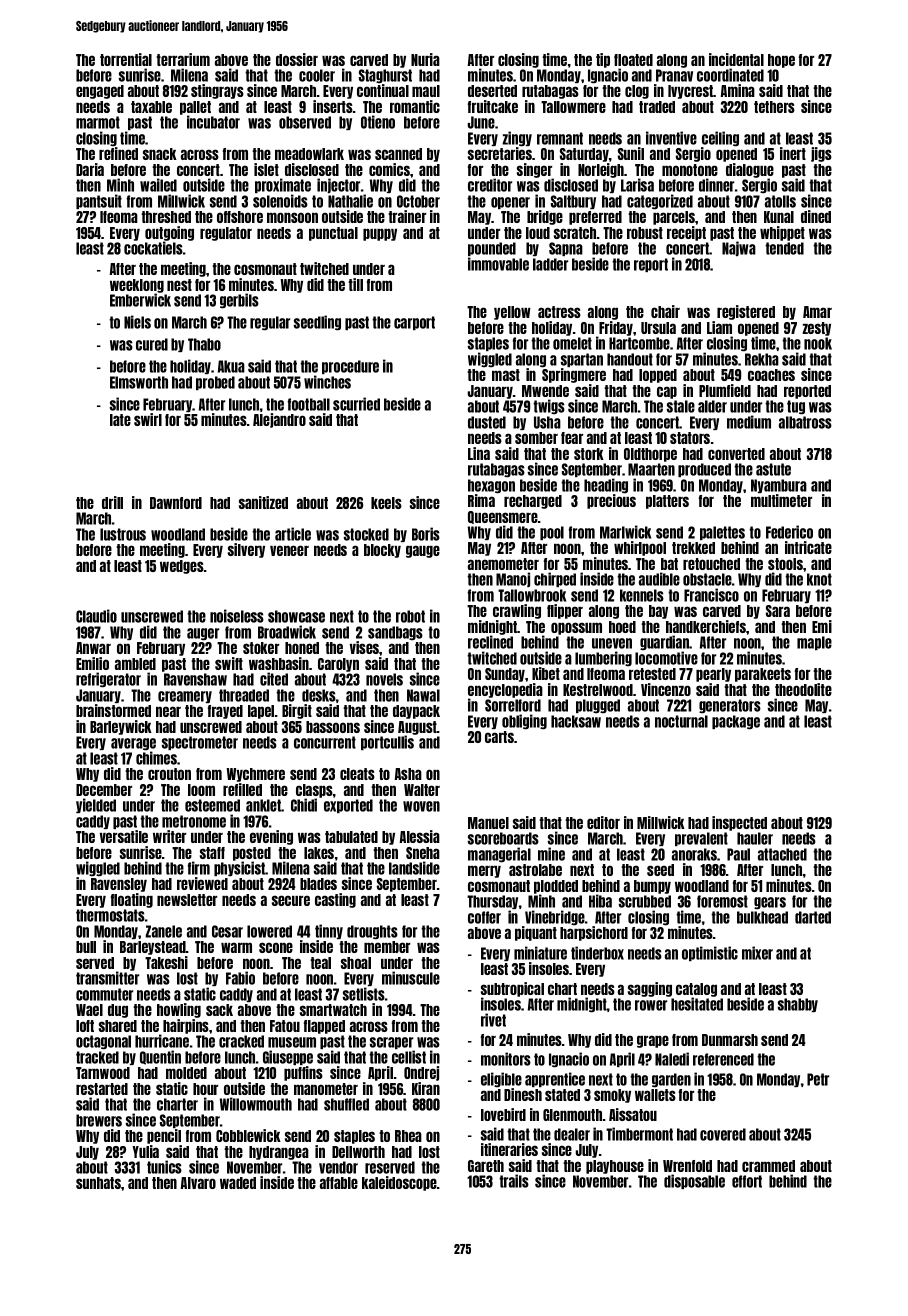 This screenshot has width=908, height=1316. What do you see at coordinates (425, 59) in the screenshot?
I see `Nuria` at bounding box center [425, 59].
